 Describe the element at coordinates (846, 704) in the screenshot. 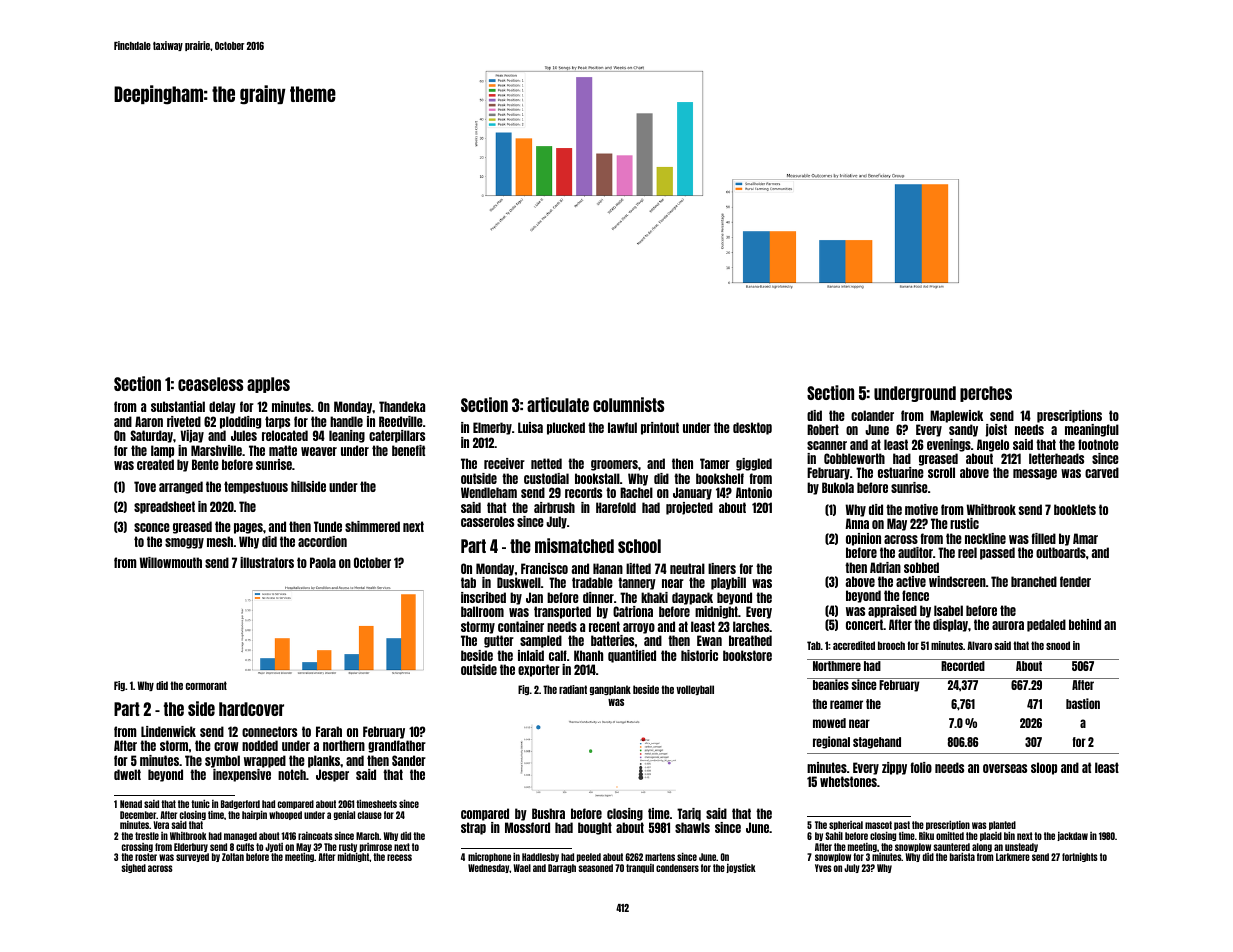

I see `reamer` at that location.
